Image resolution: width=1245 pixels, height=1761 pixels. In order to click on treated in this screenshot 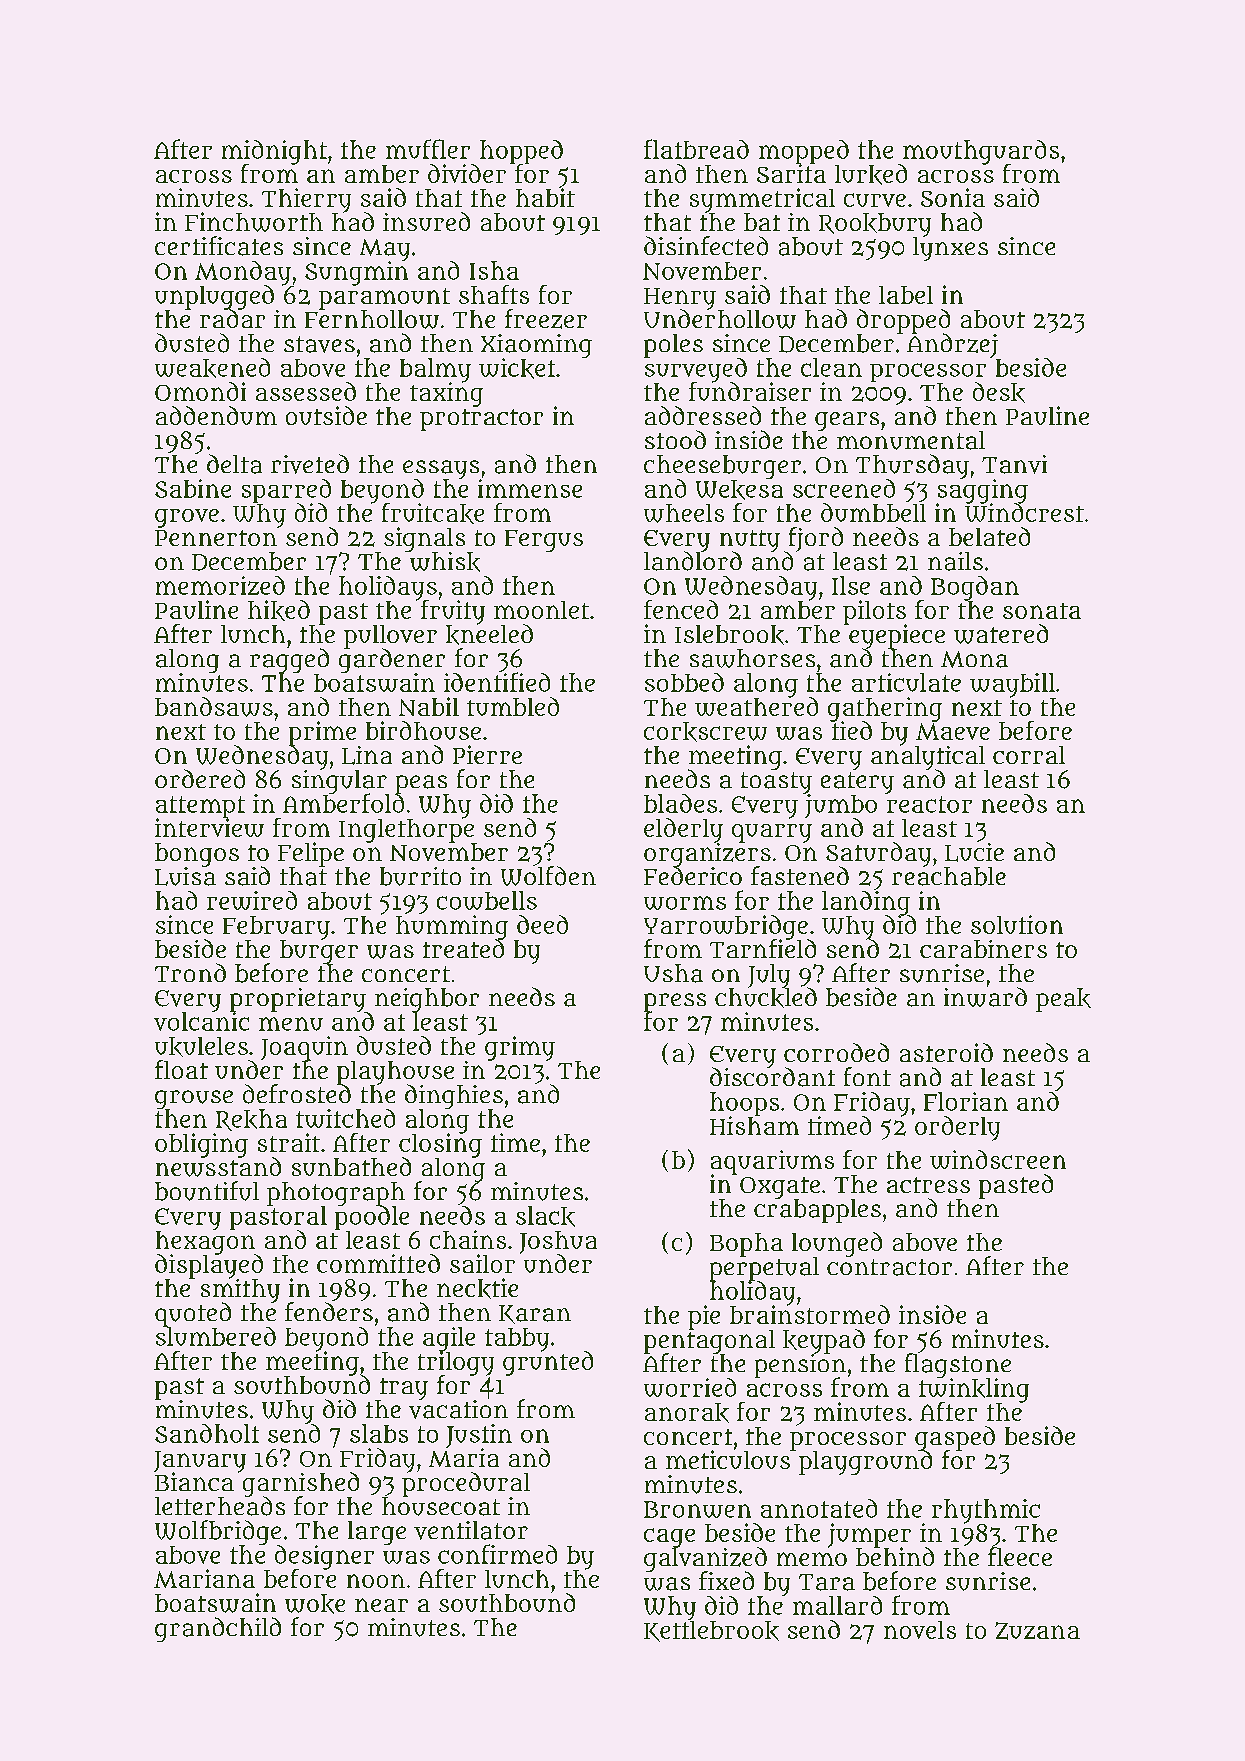, I will do `click(463, 948)`.
